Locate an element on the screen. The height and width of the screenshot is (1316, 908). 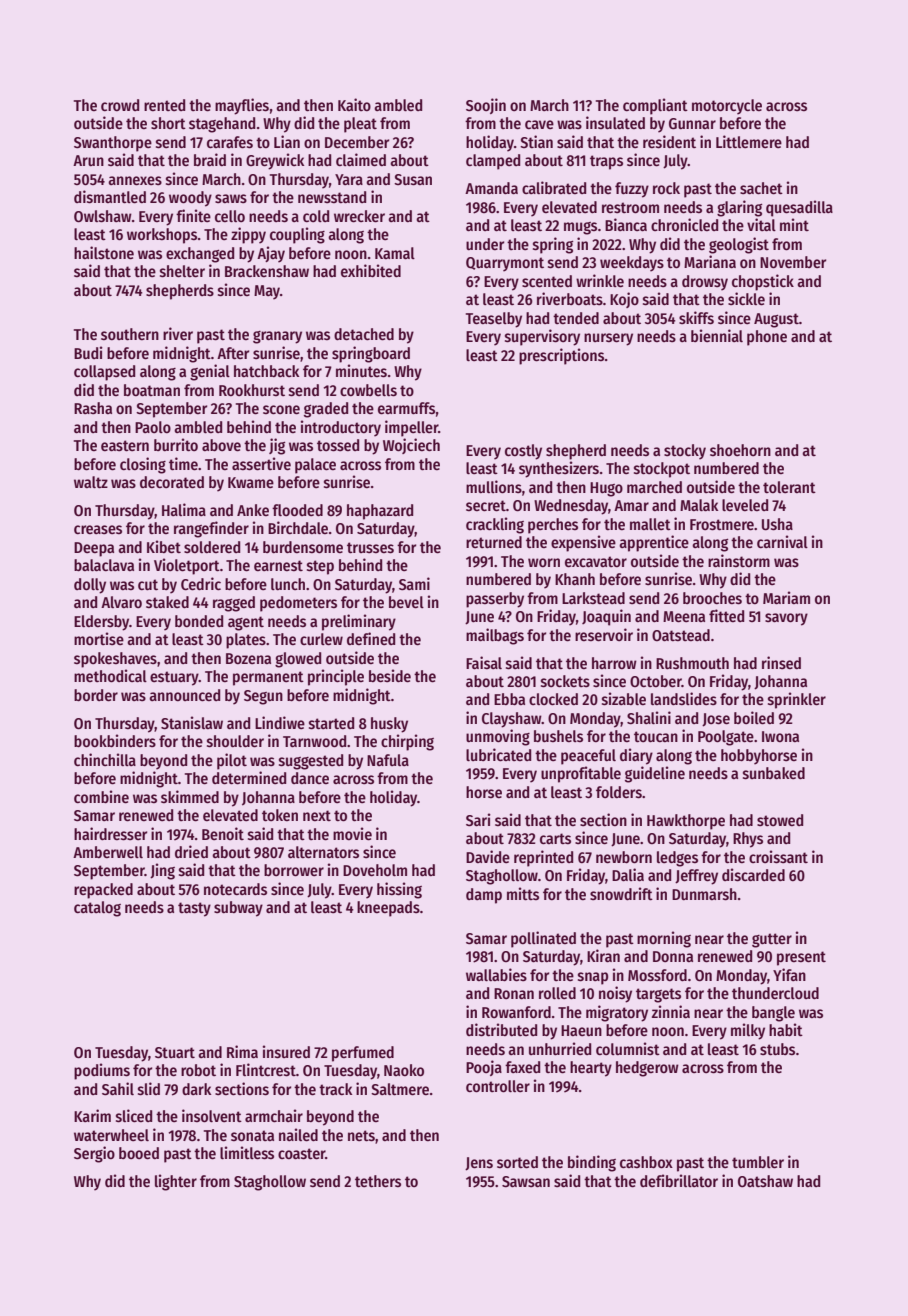
crowd is located at coordinates (120, 105).
